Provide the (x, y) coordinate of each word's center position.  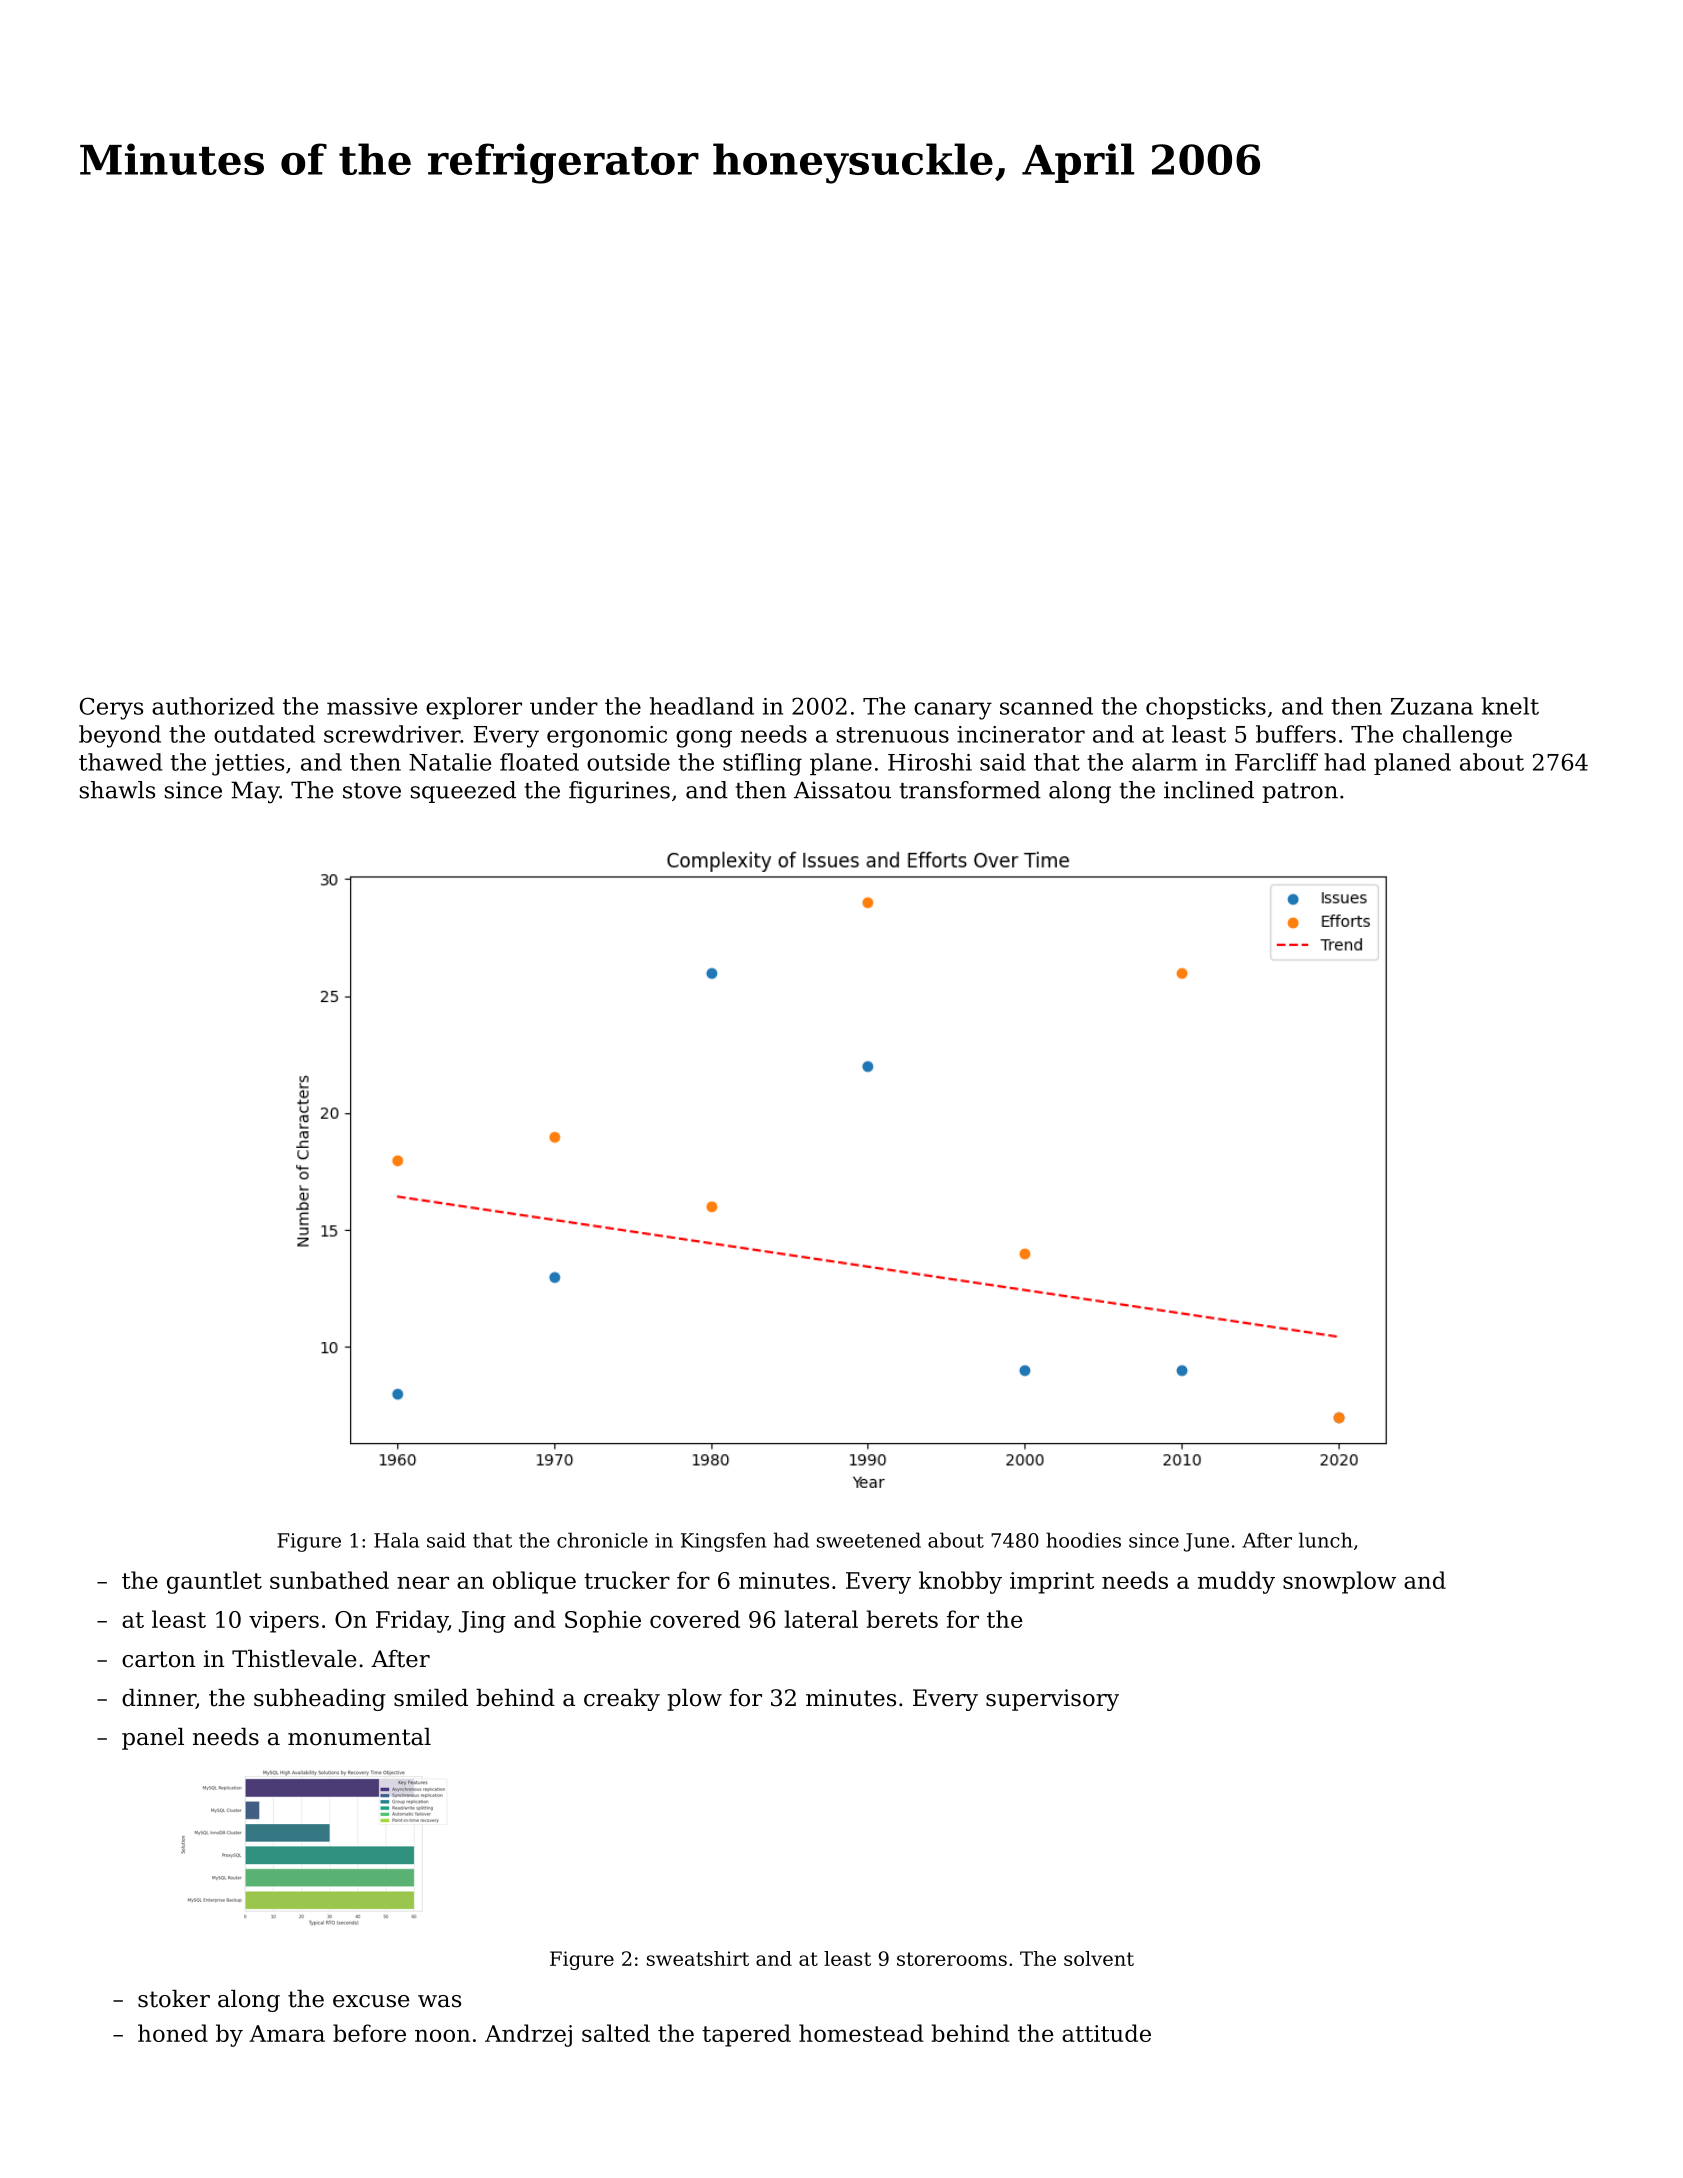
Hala (396, 1540)
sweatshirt (698, 1958)
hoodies (1083, 1540)
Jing (482, 1622)
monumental (359, 1737)
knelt (1510, 706)
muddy (1236, 1582)
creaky (622, 1700)
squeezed (463, 792)
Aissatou (842, 790)
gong (704, 739)
